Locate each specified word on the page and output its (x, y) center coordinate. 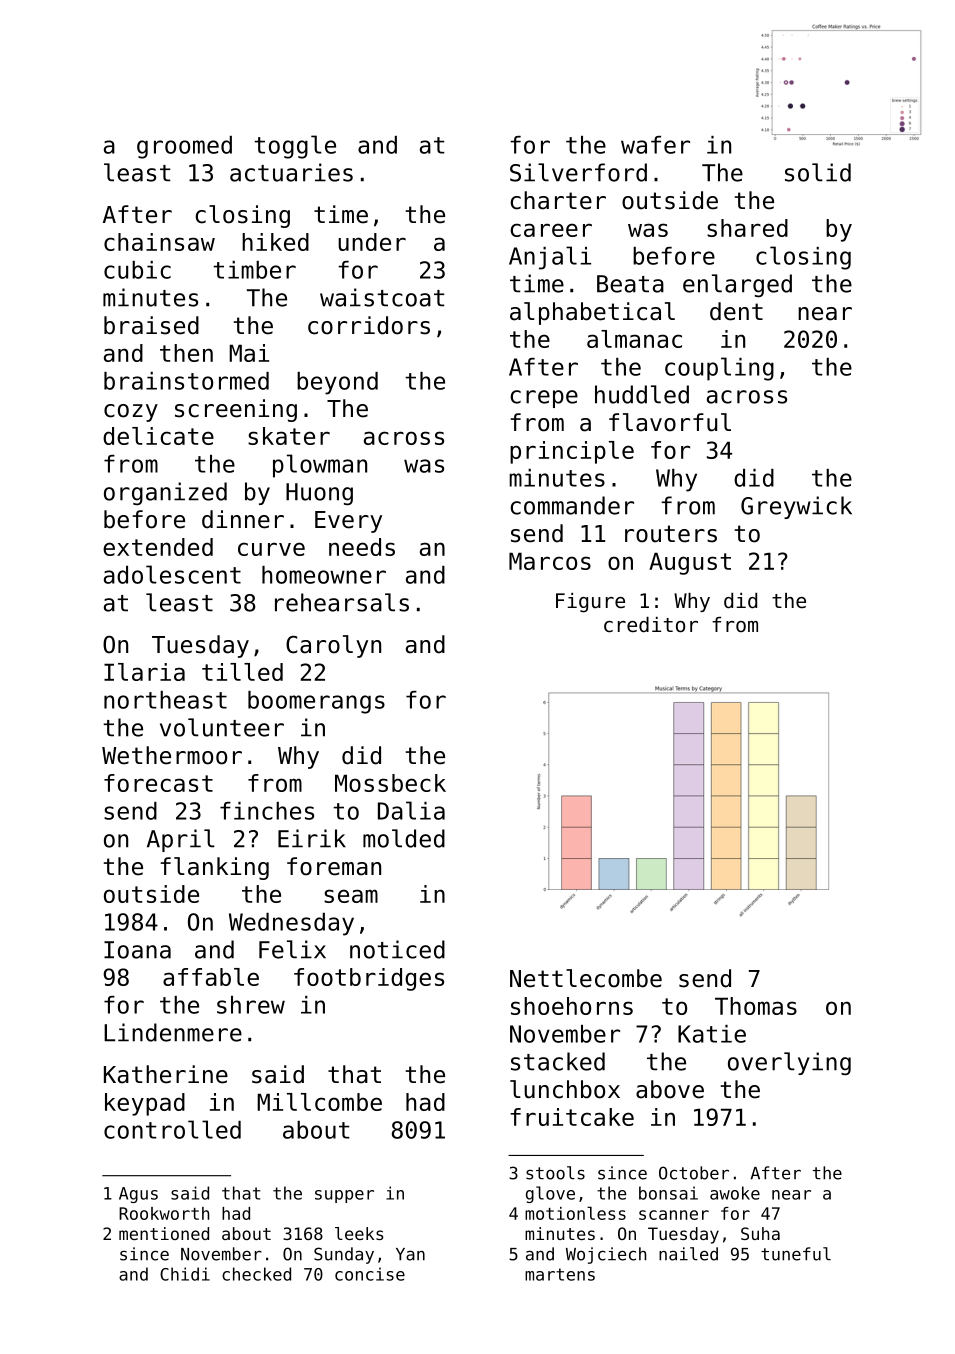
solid (818, 172)
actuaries (291, 172)
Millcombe (319, 1102)
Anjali (550, 258)
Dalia (411, 810)
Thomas (756, 1006)
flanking (215, 868)
